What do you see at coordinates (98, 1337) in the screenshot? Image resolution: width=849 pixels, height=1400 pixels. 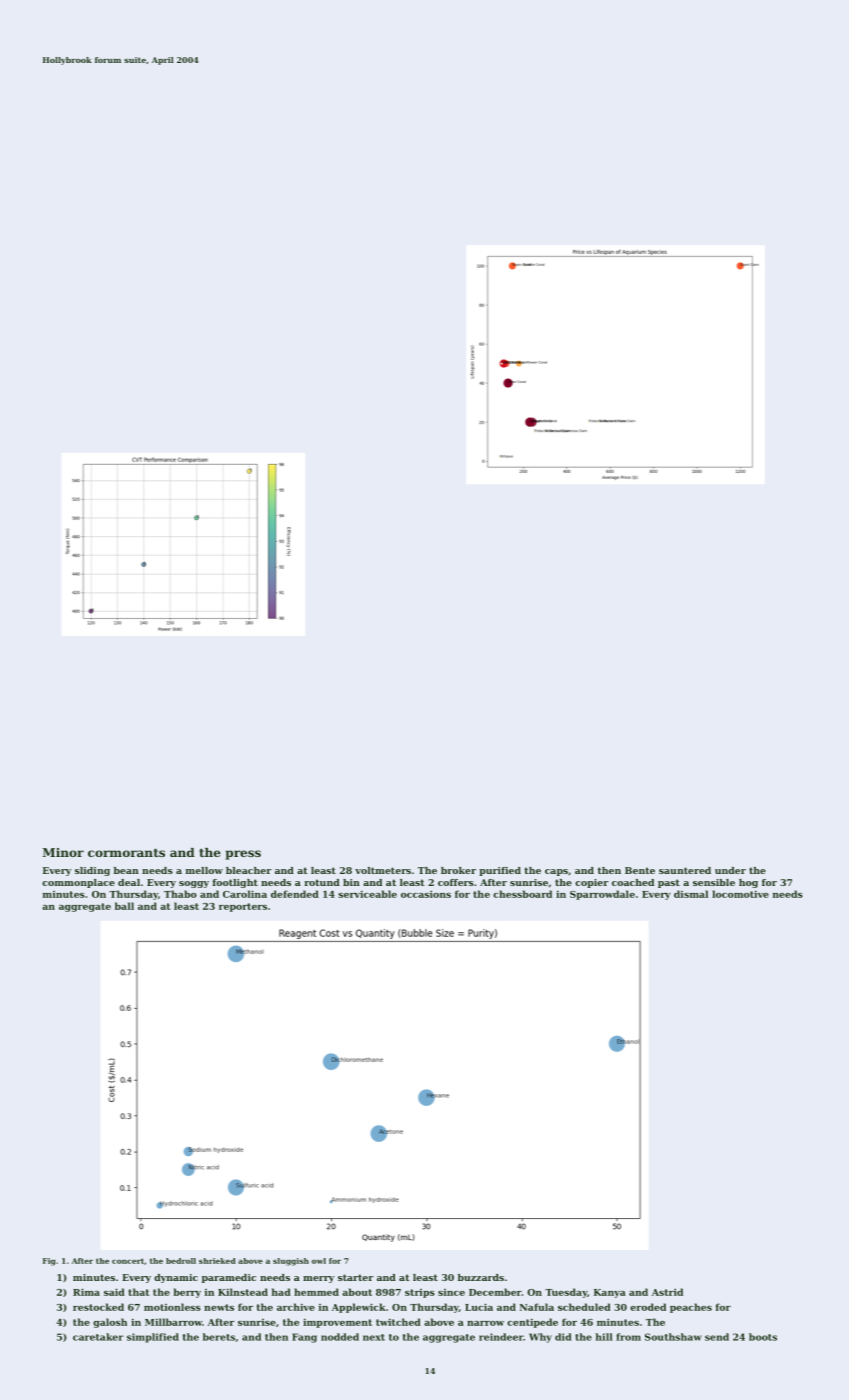 I see `caretaker` at bounding box center [98, 1337].
